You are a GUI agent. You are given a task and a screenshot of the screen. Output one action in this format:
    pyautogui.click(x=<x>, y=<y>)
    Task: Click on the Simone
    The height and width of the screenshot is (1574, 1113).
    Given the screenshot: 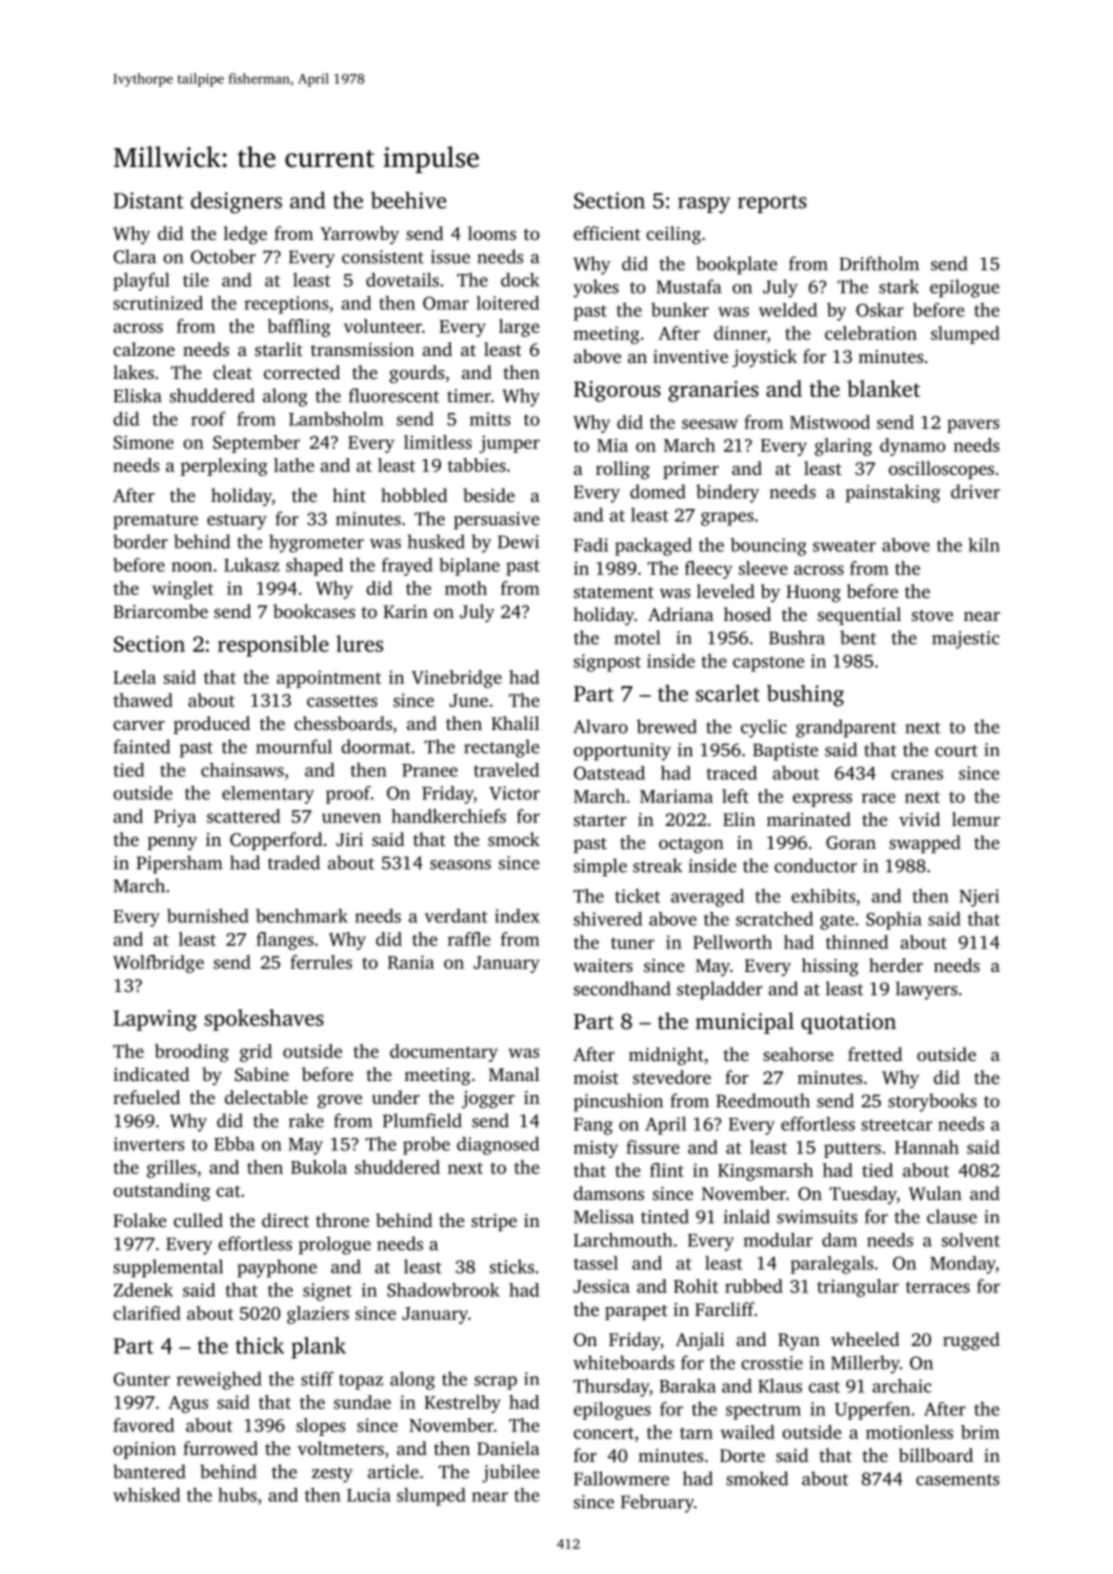 What is the action you would take?
    pyautogui.click(x=143, y=442)
